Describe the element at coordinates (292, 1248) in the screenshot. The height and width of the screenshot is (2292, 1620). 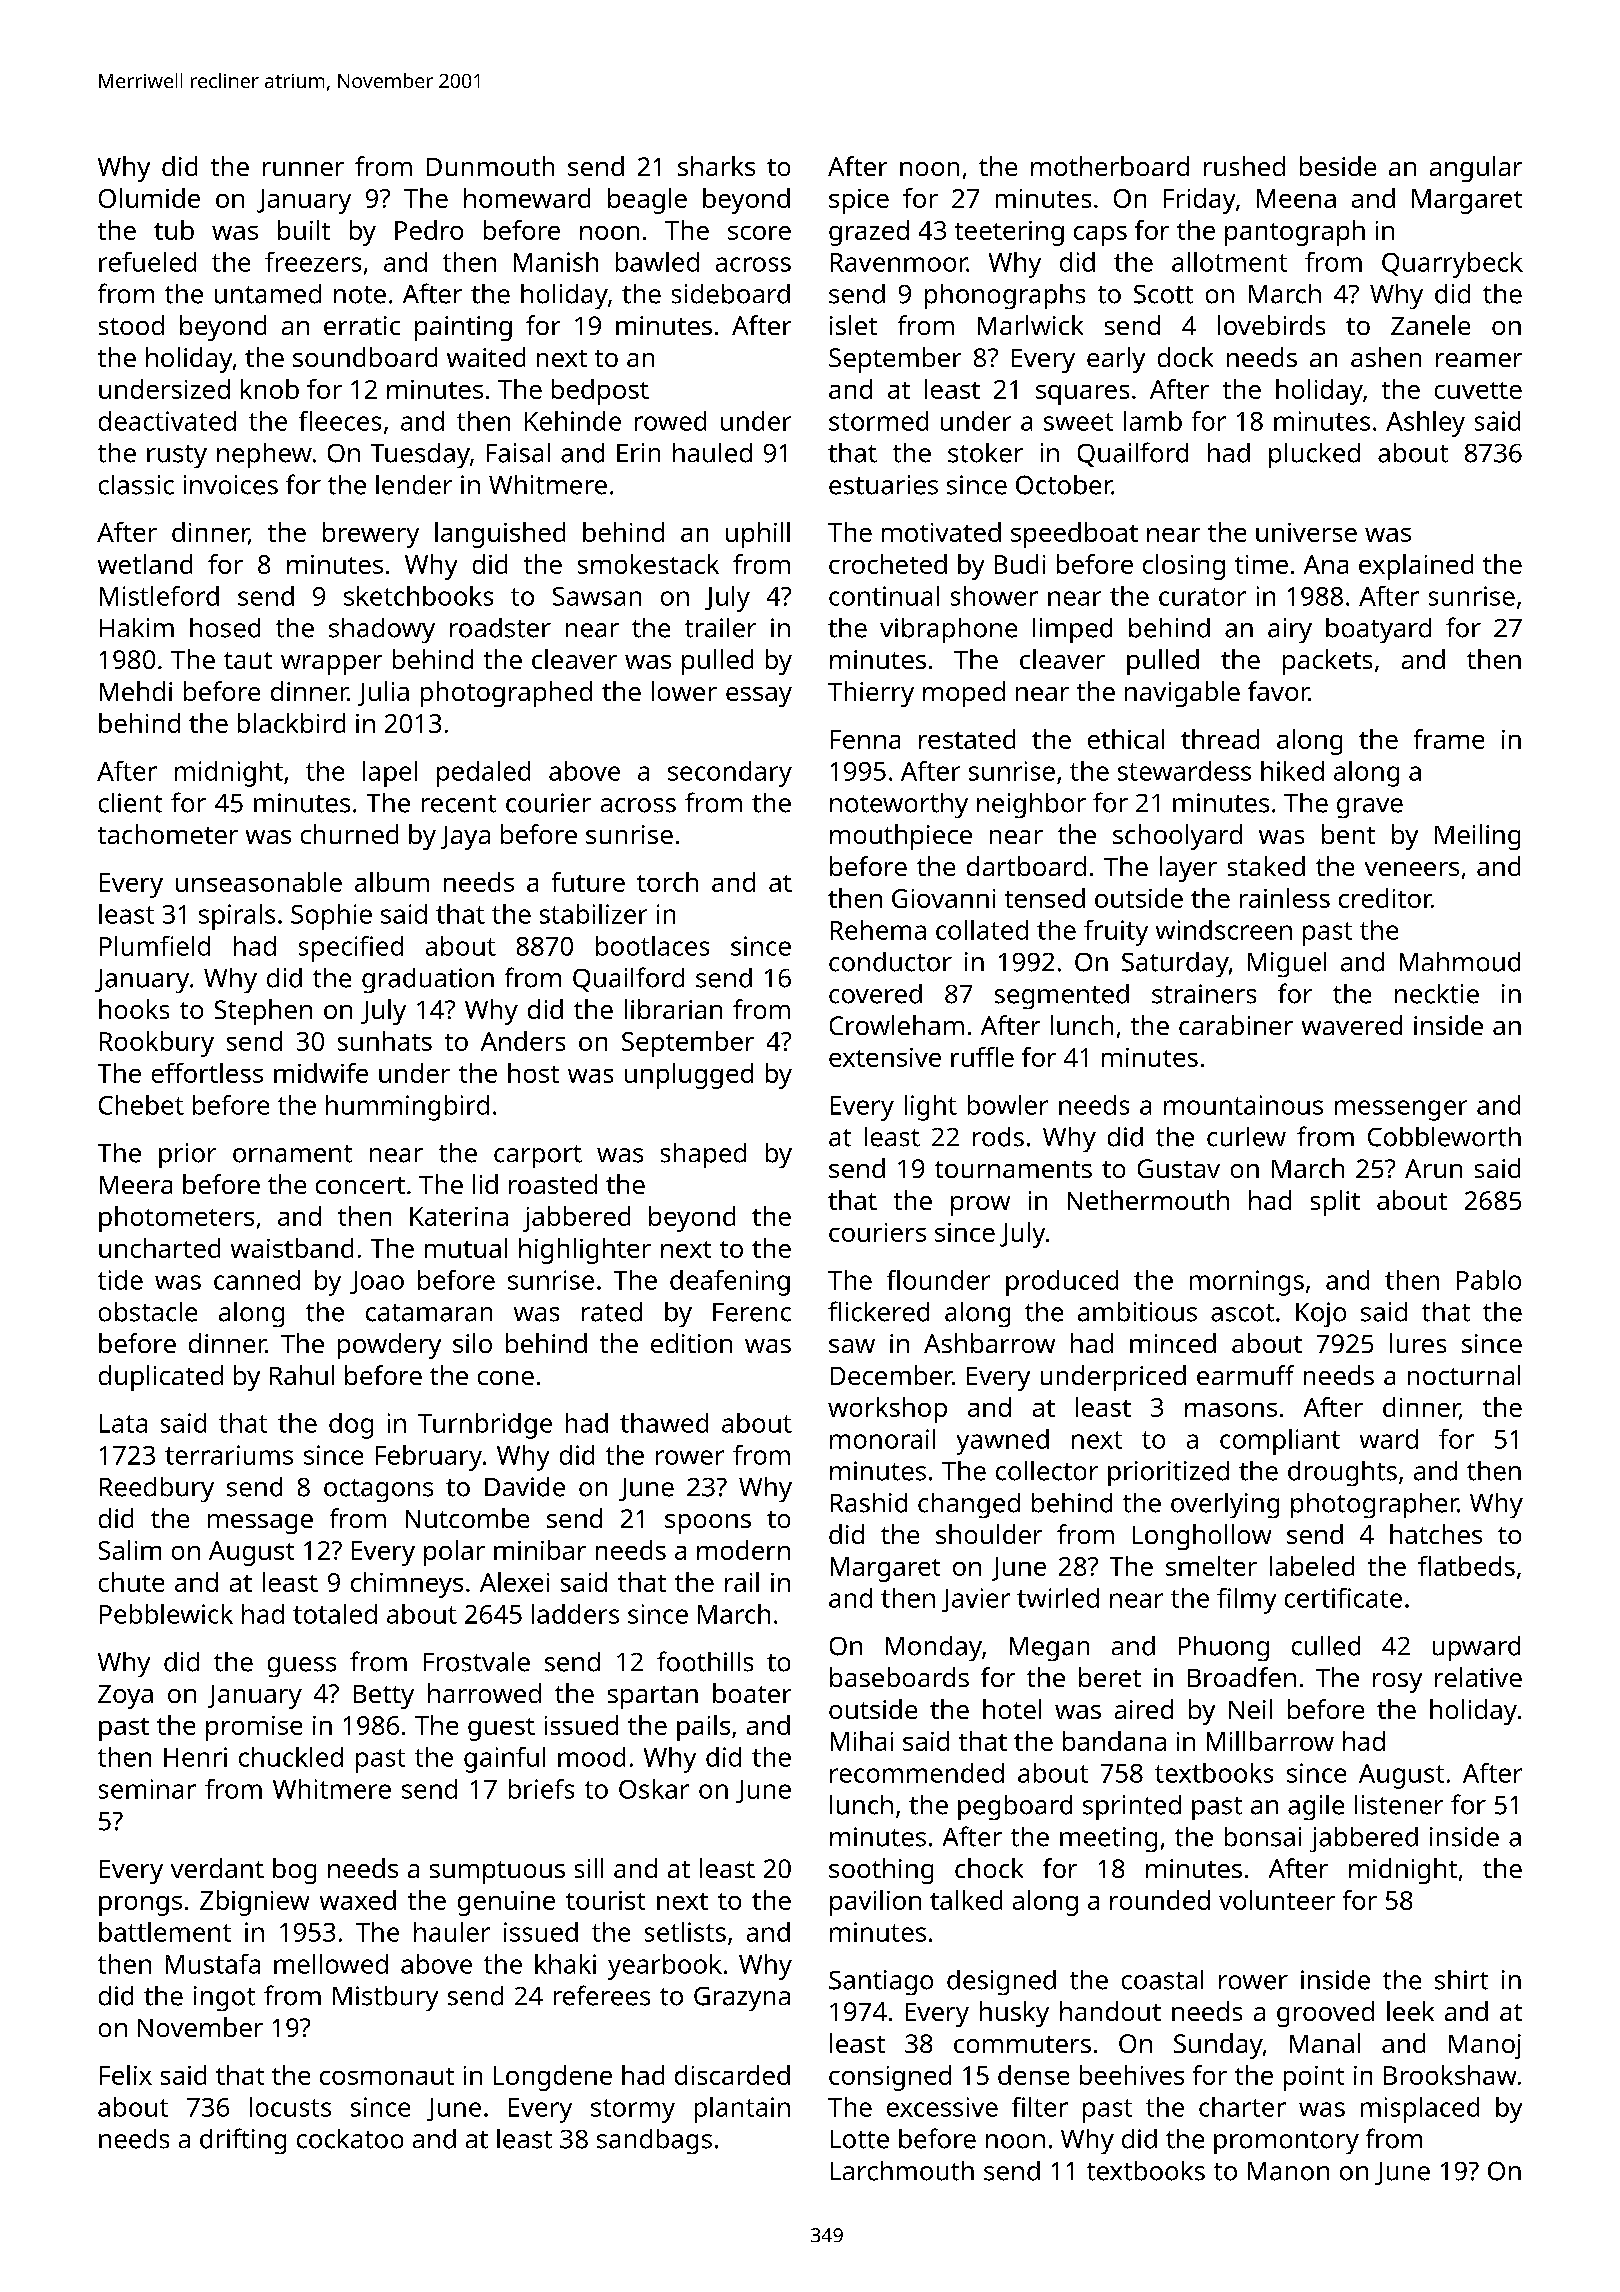
I see `waistband` at that location.
